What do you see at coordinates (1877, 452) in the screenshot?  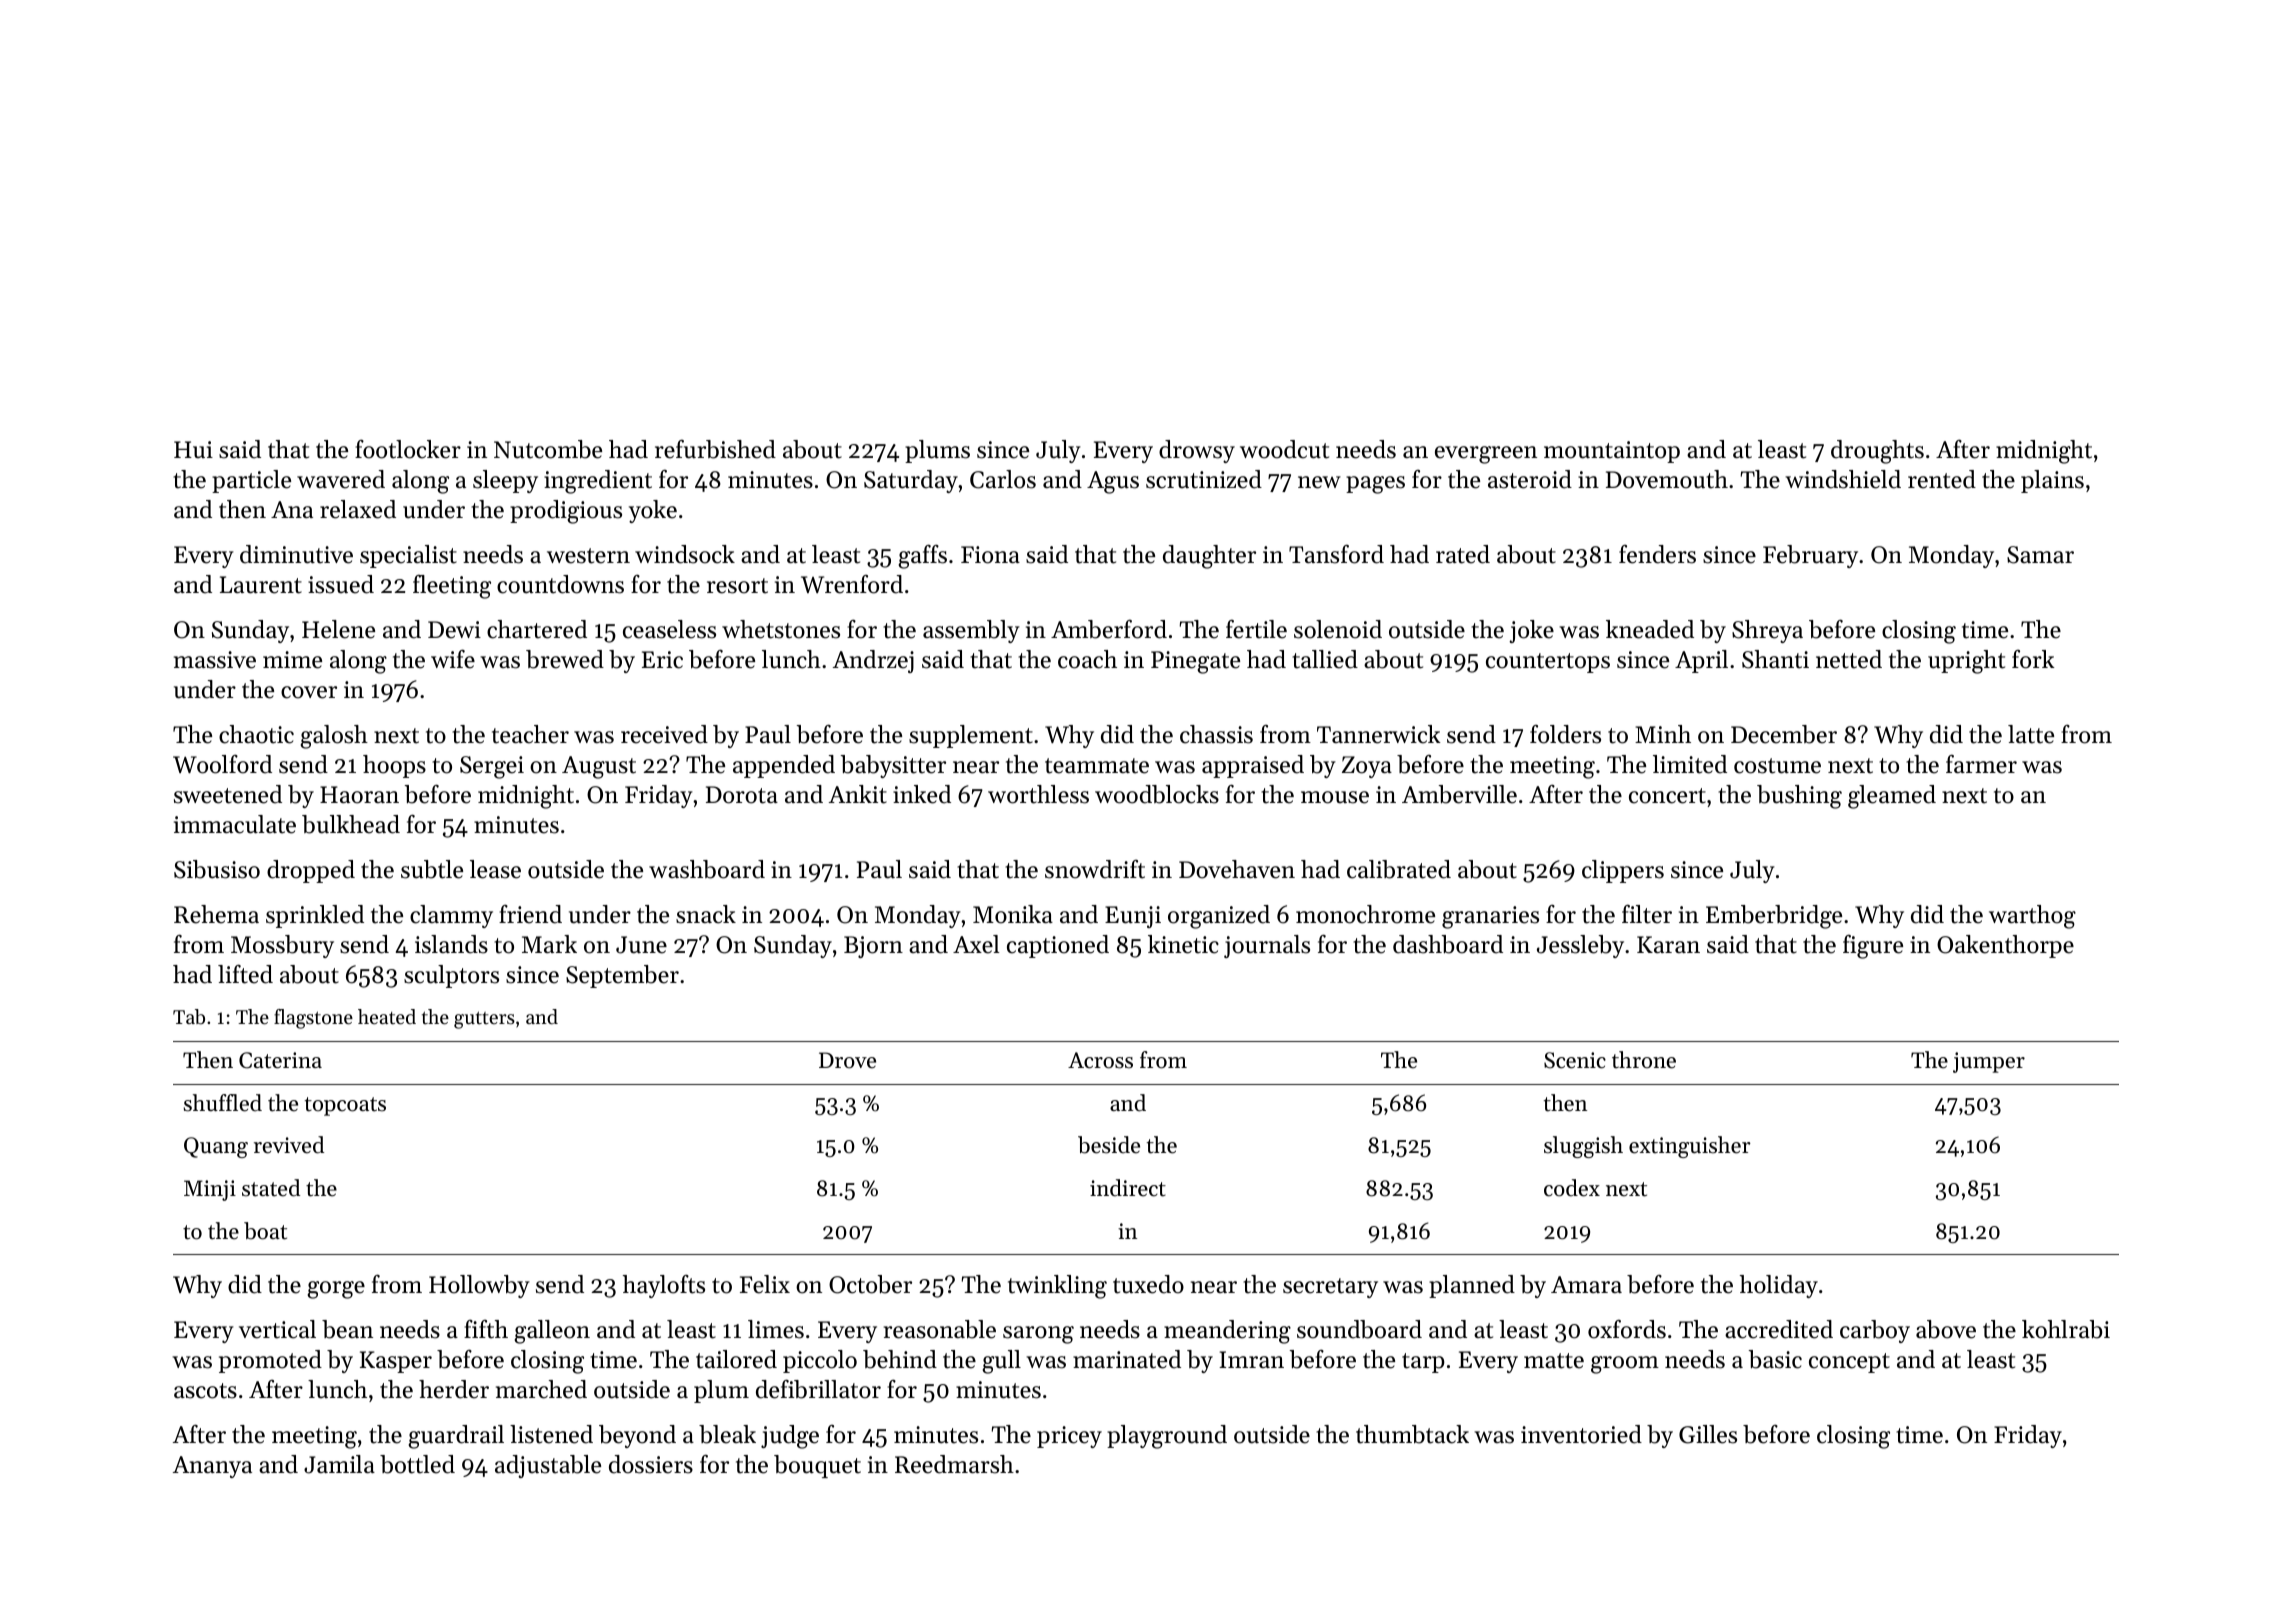 I see `droughts` at bounding box center [1877, 452].
